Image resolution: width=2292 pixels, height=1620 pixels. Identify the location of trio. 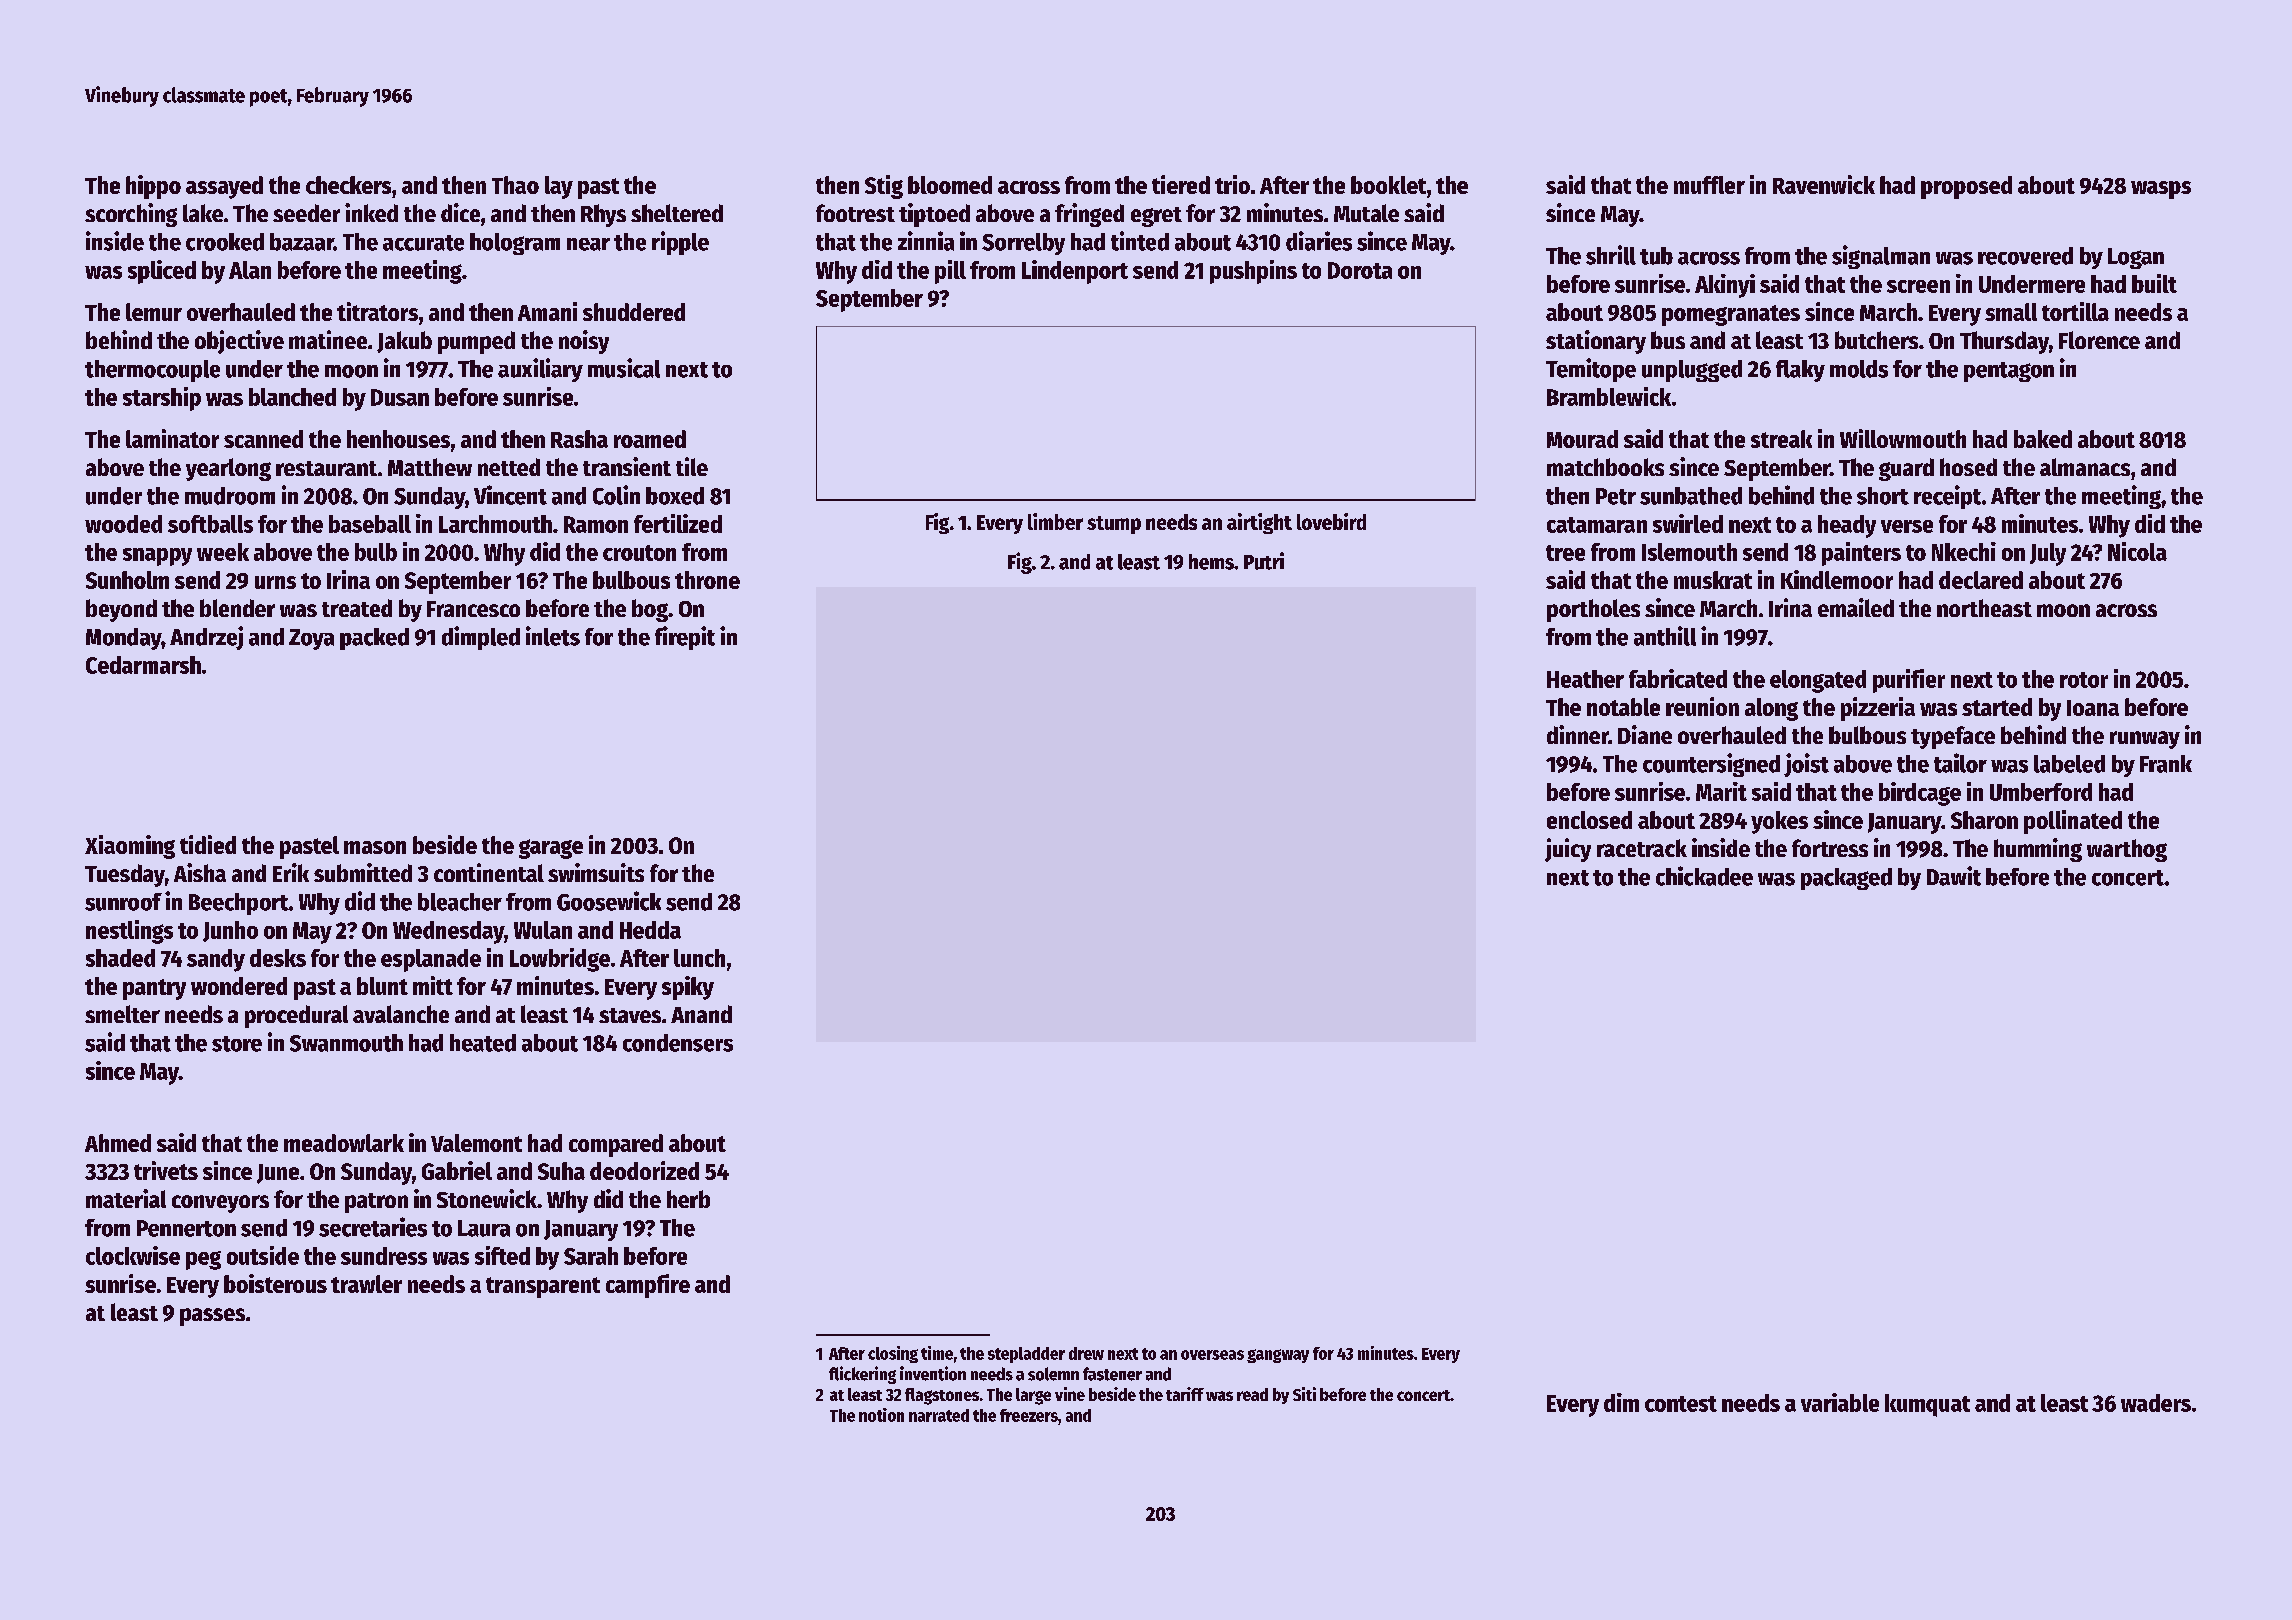
(1232, 184).
